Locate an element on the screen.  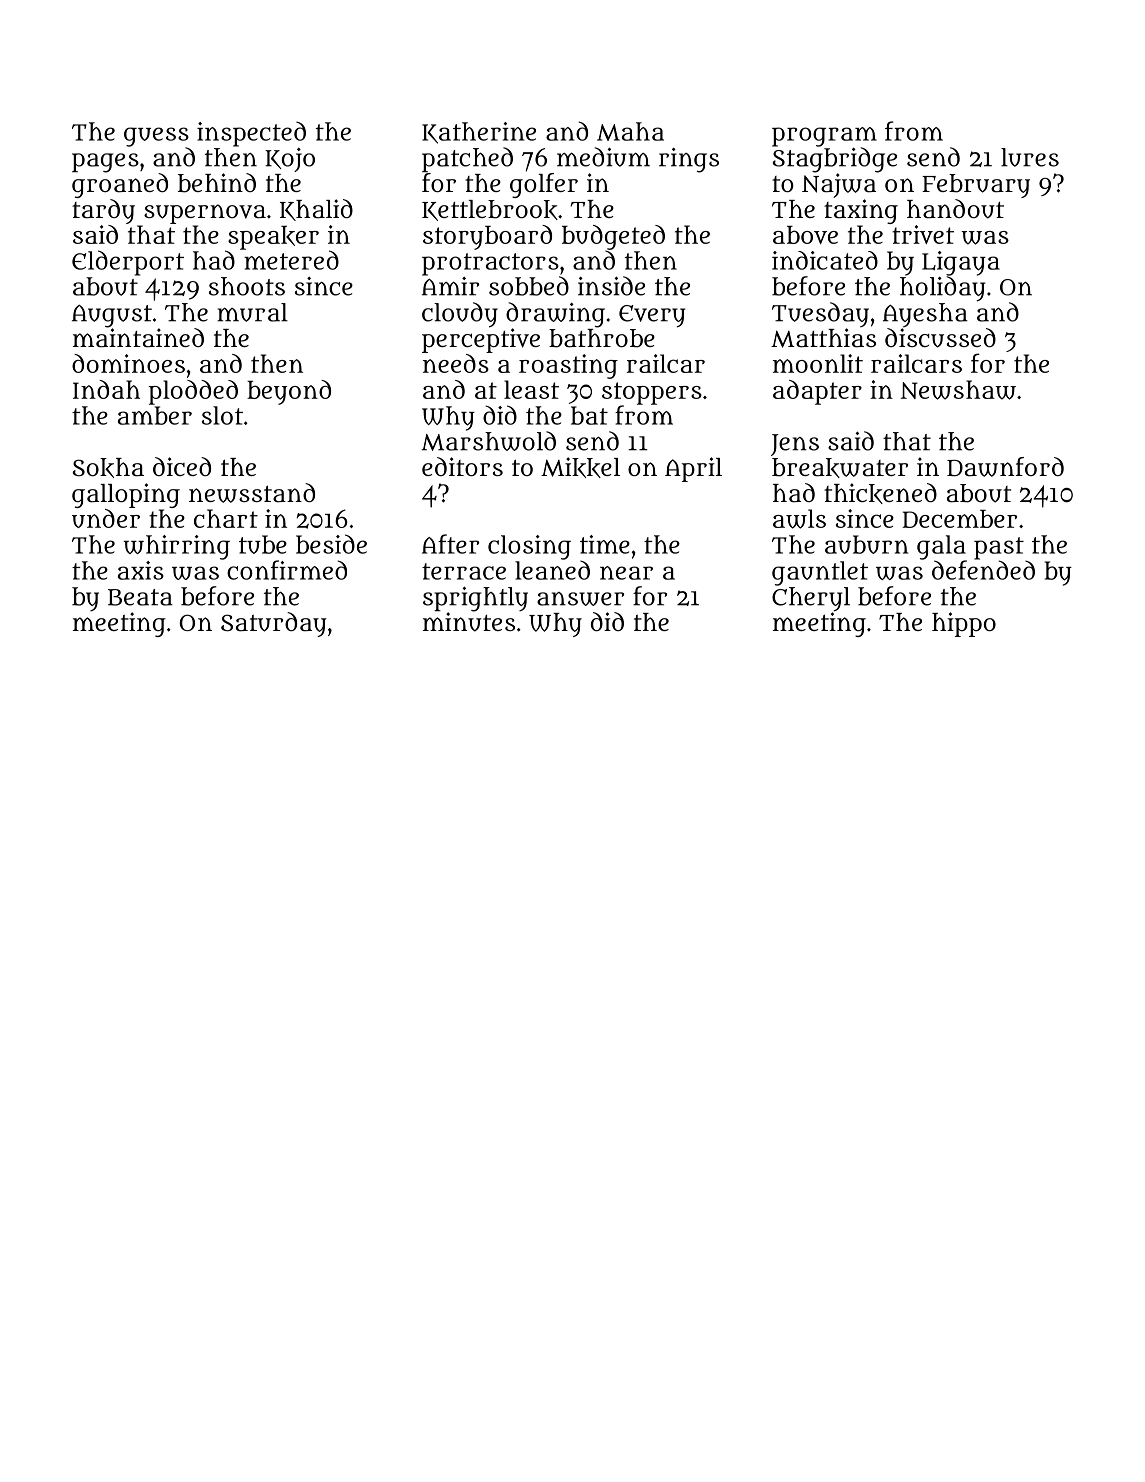
Katherine is located at coordinates (479, 133).
